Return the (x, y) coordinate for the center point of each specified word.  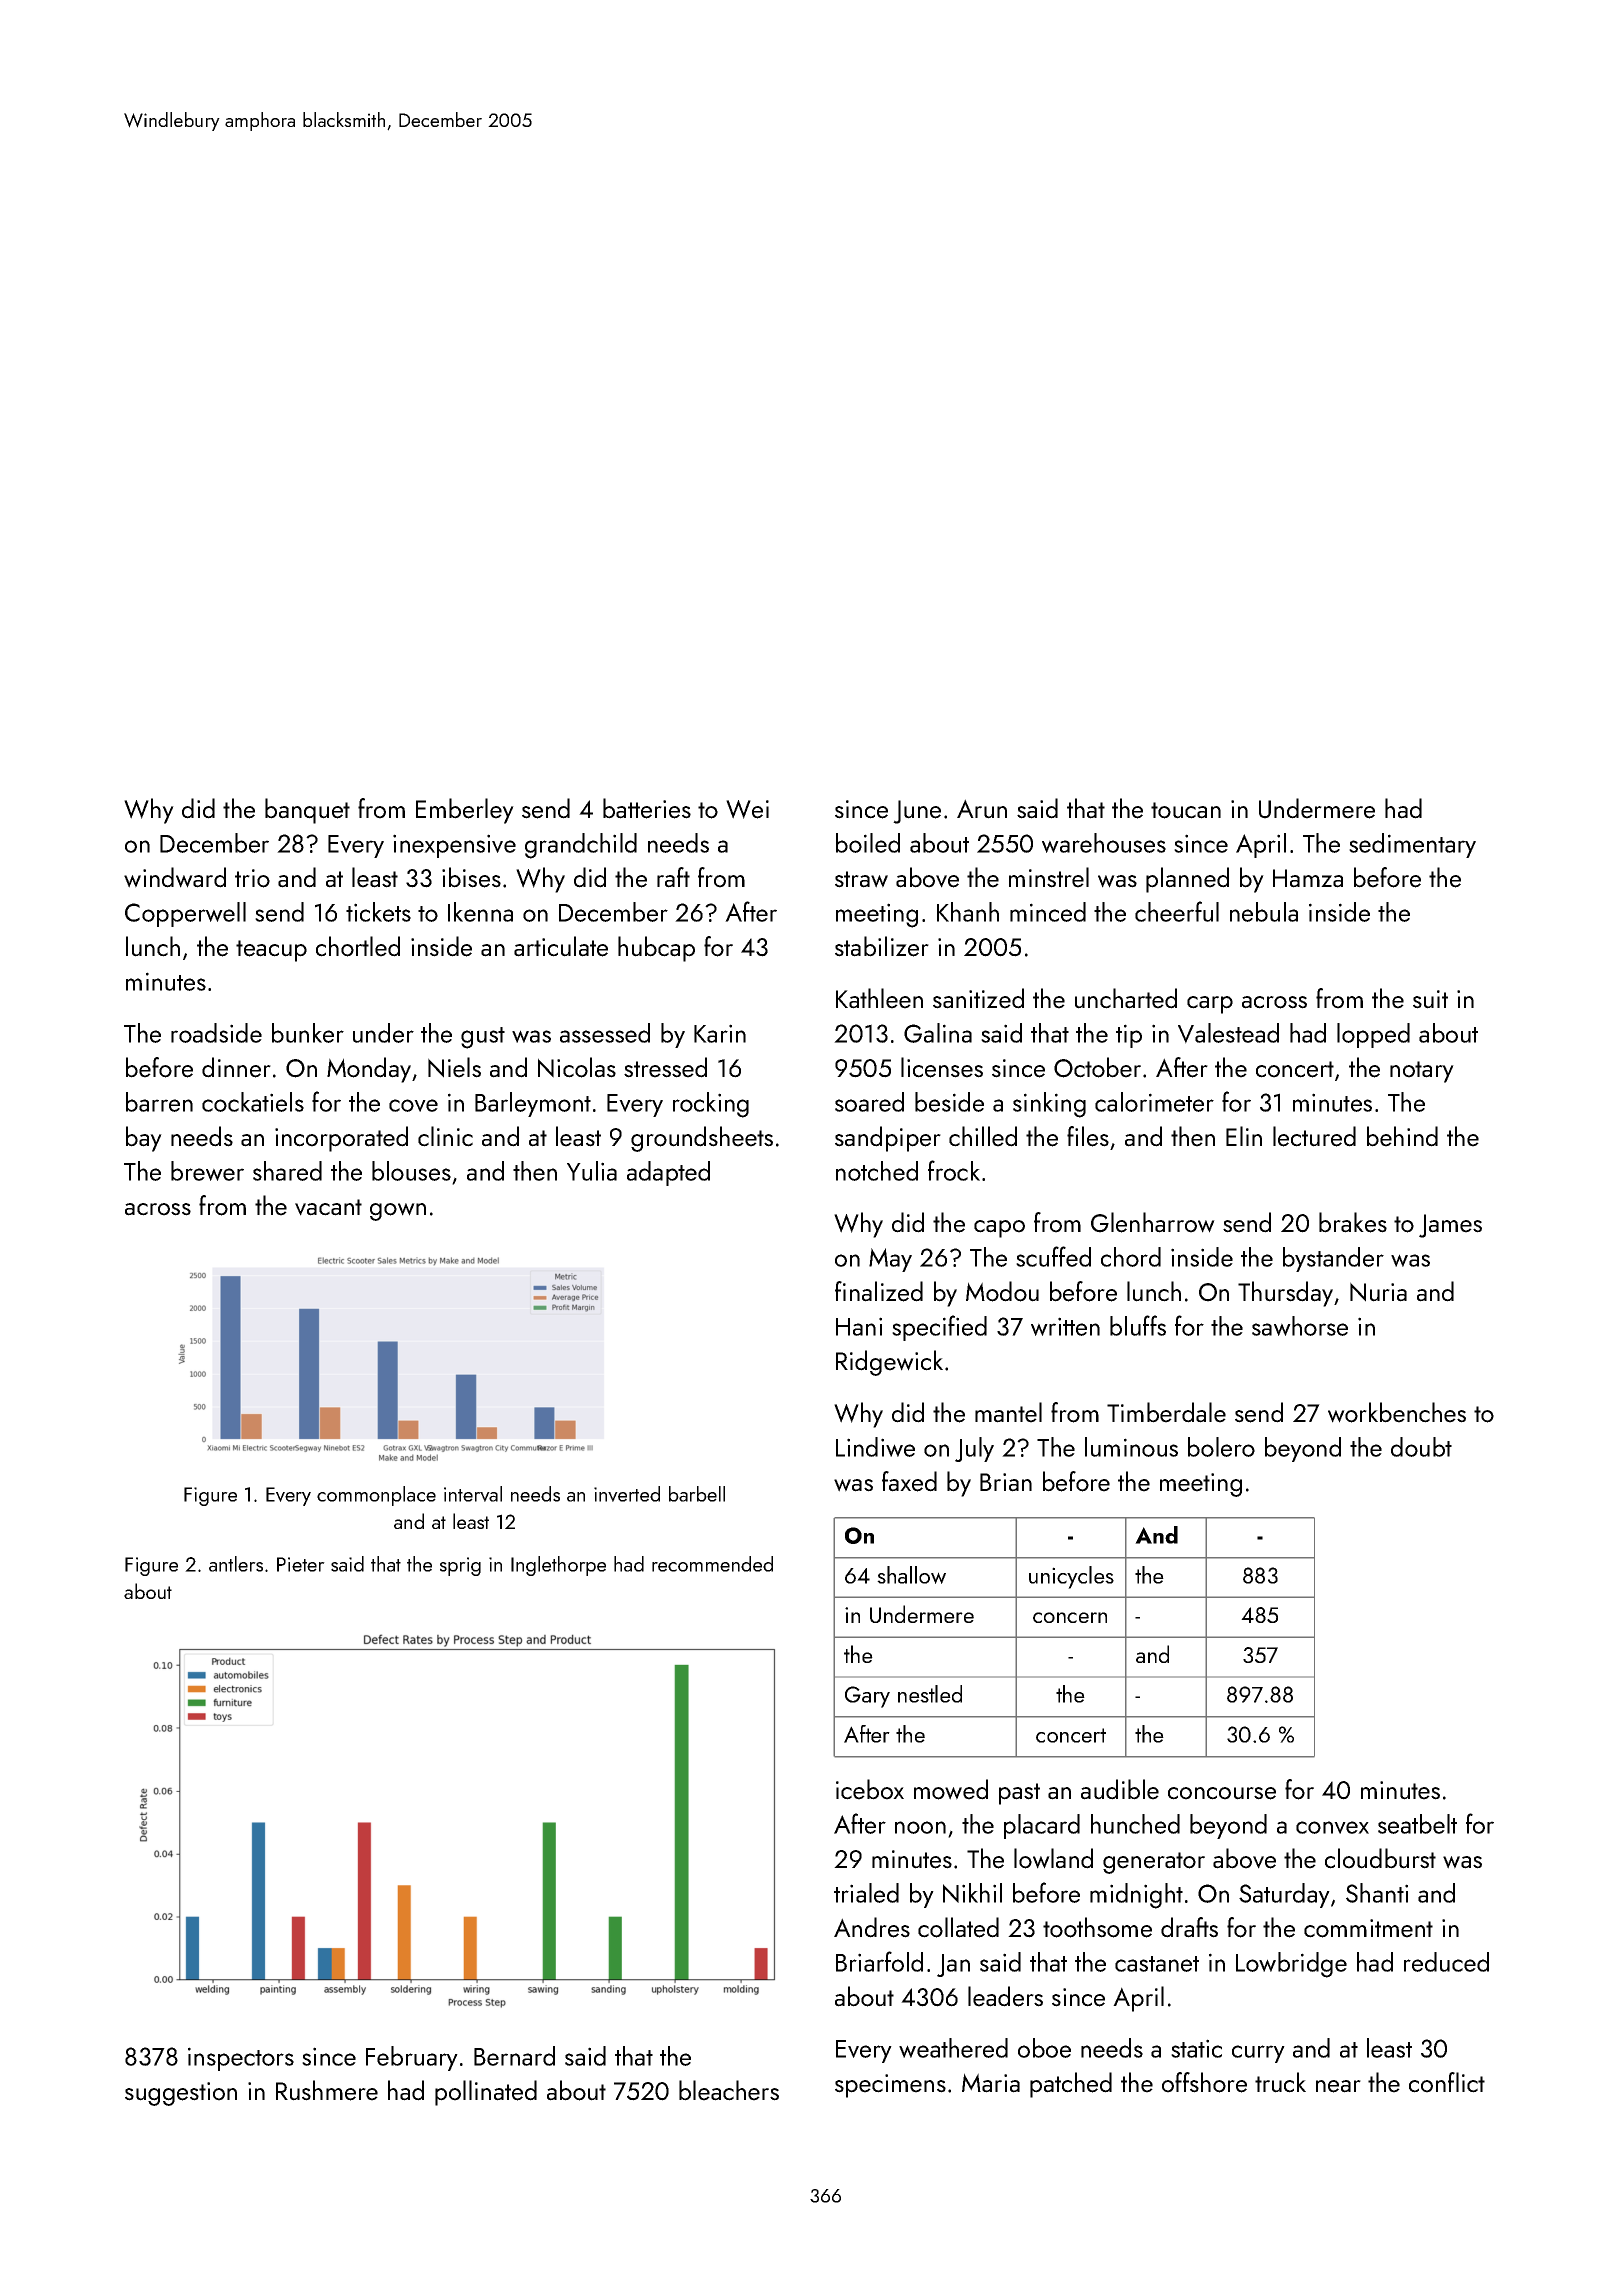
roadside (216, 1033)
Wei (747, 809)
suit (1430, 999)
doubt (1421, 1447)
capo (999, 1229)
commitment (1368, 1928)
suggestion (181, 2094)
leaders (1005, 1996)
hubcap (656, 949)
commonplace (376, 1496)
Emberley (465, 811)
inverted (627, 1494)
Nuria (1378, 1292)
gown (398, 1212)
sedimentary (1412, 845)
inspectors (241, 2059)
